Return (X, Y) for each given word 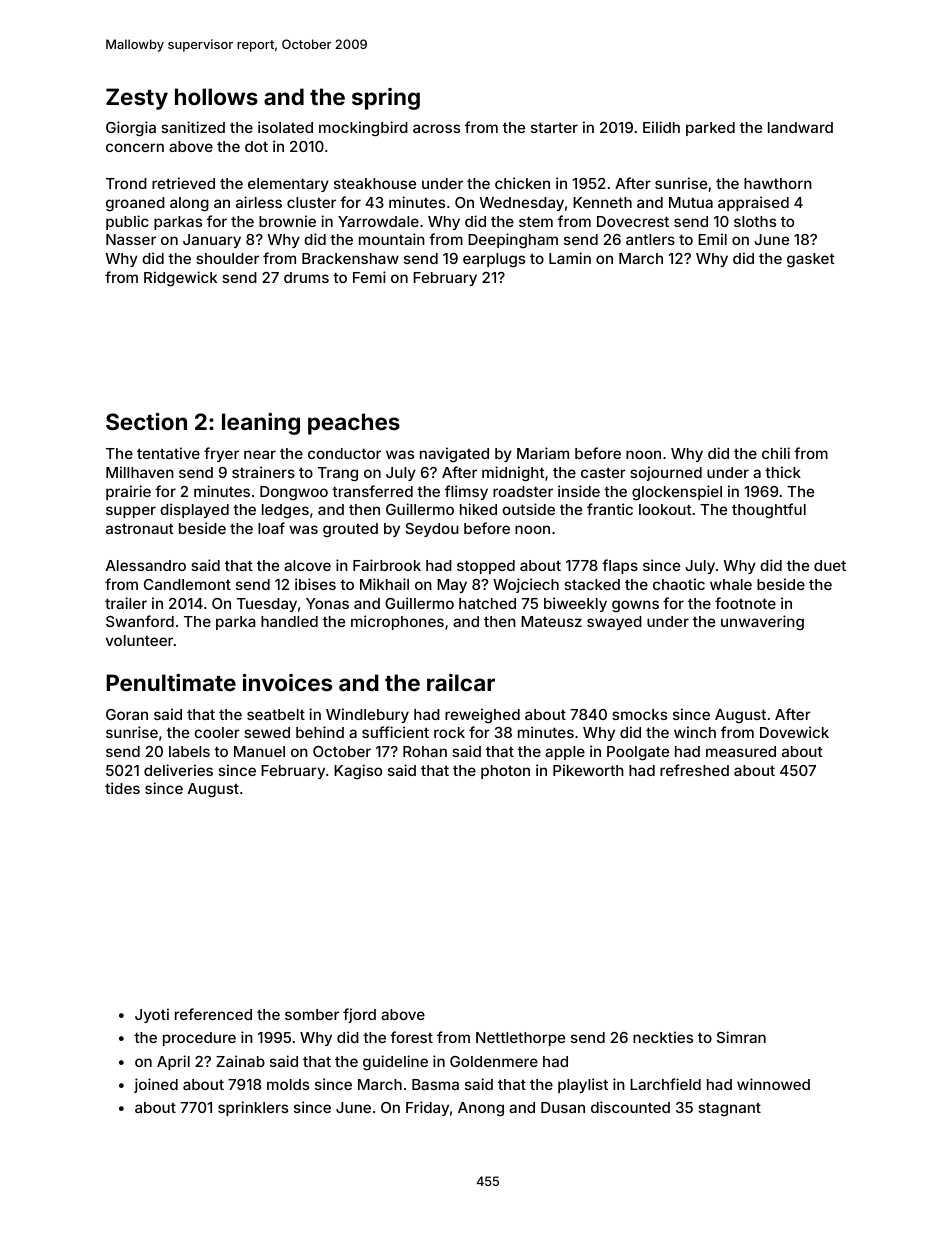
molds (288, 1084)
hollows (216, 96)
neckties (663, 1037)
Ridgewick (180, 279)
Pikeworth (588, 770)
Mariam (543, 453)
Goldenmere (494, 1061)
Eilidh (661, 127)
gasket (811, 260)
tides (122, 788)
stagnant (729, 1110)
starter (554, 127)
